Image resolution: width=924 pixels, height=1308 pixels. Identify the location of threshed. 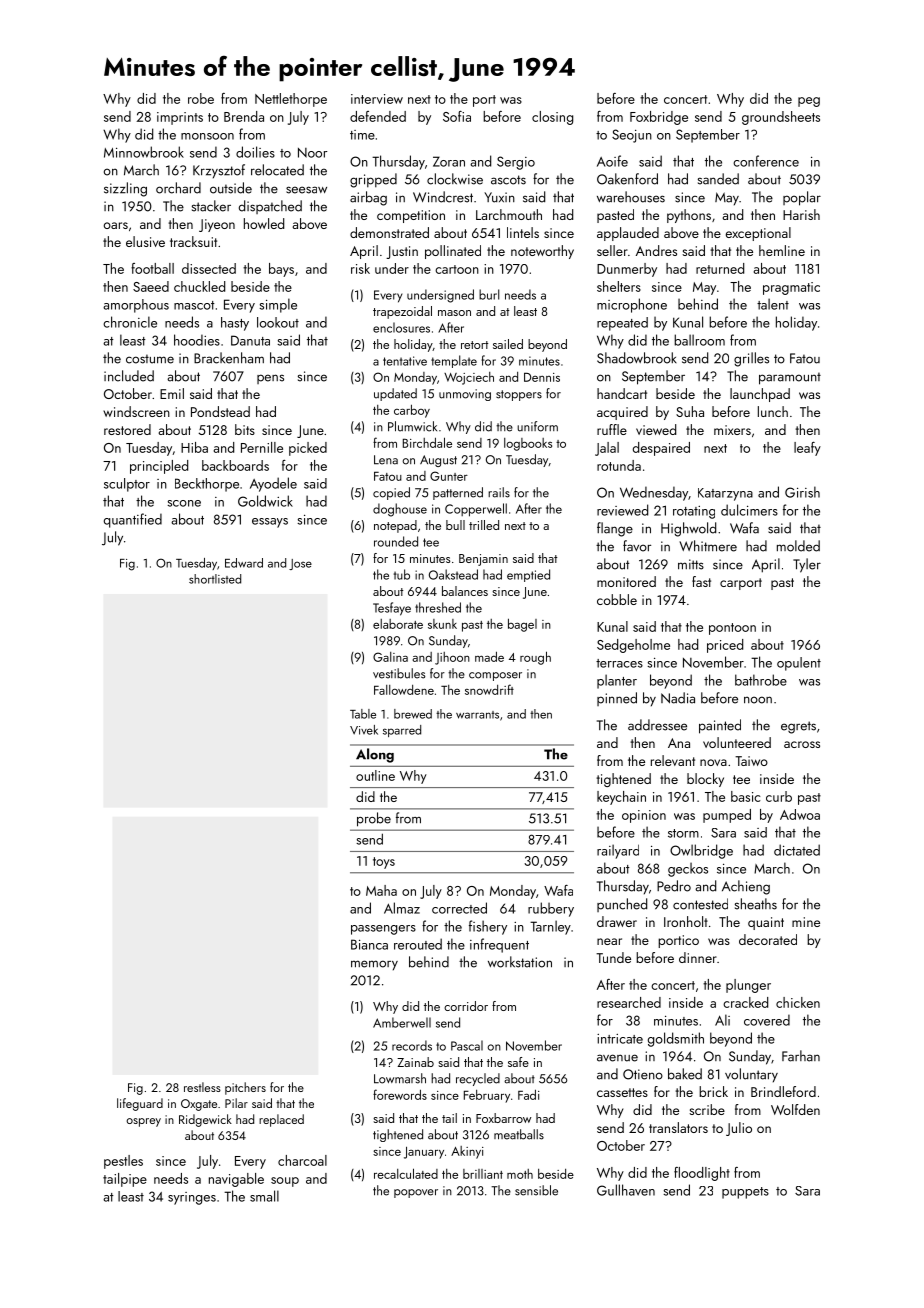
(438, 607).
